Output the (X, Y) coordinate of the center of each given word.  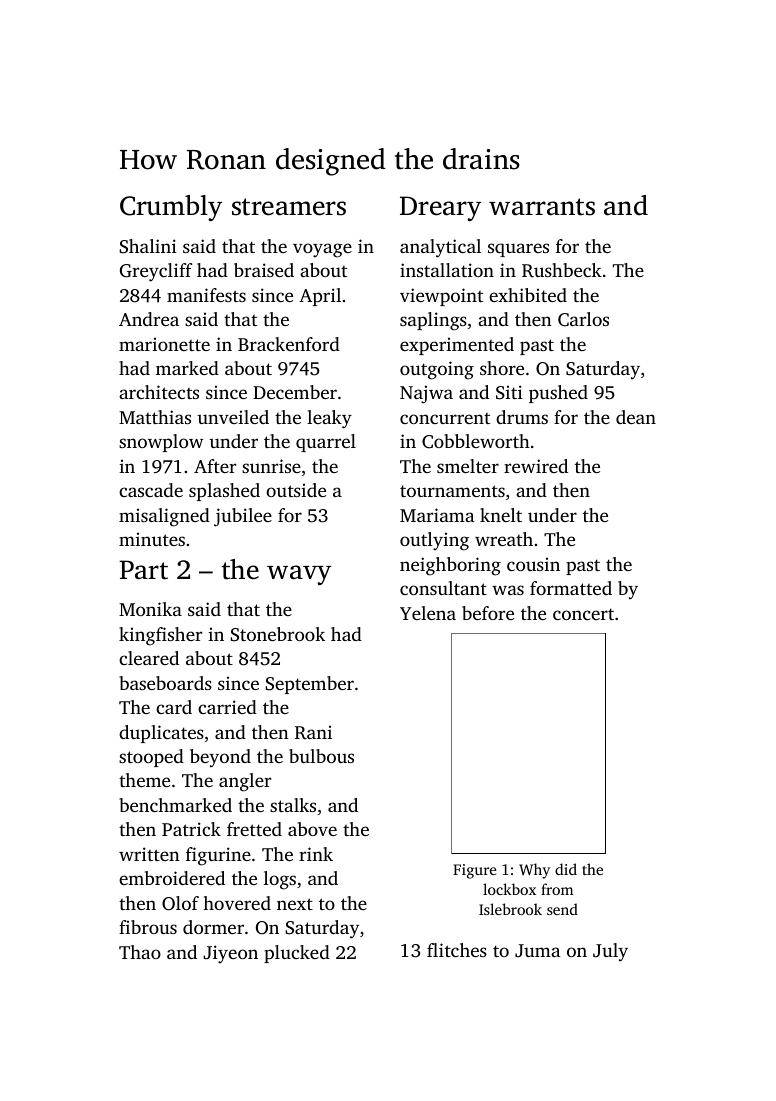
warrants (542, 207)
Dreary (440, 208)
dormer (213, 927)
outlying (434, 541)
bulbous (321, 756)
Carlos (583, 319)
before (488, 613)
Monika (150, 609)
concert (583, 614)
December (295, 392)
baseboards (165, 683)
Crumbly (171, 208)
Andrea (149, 319)
